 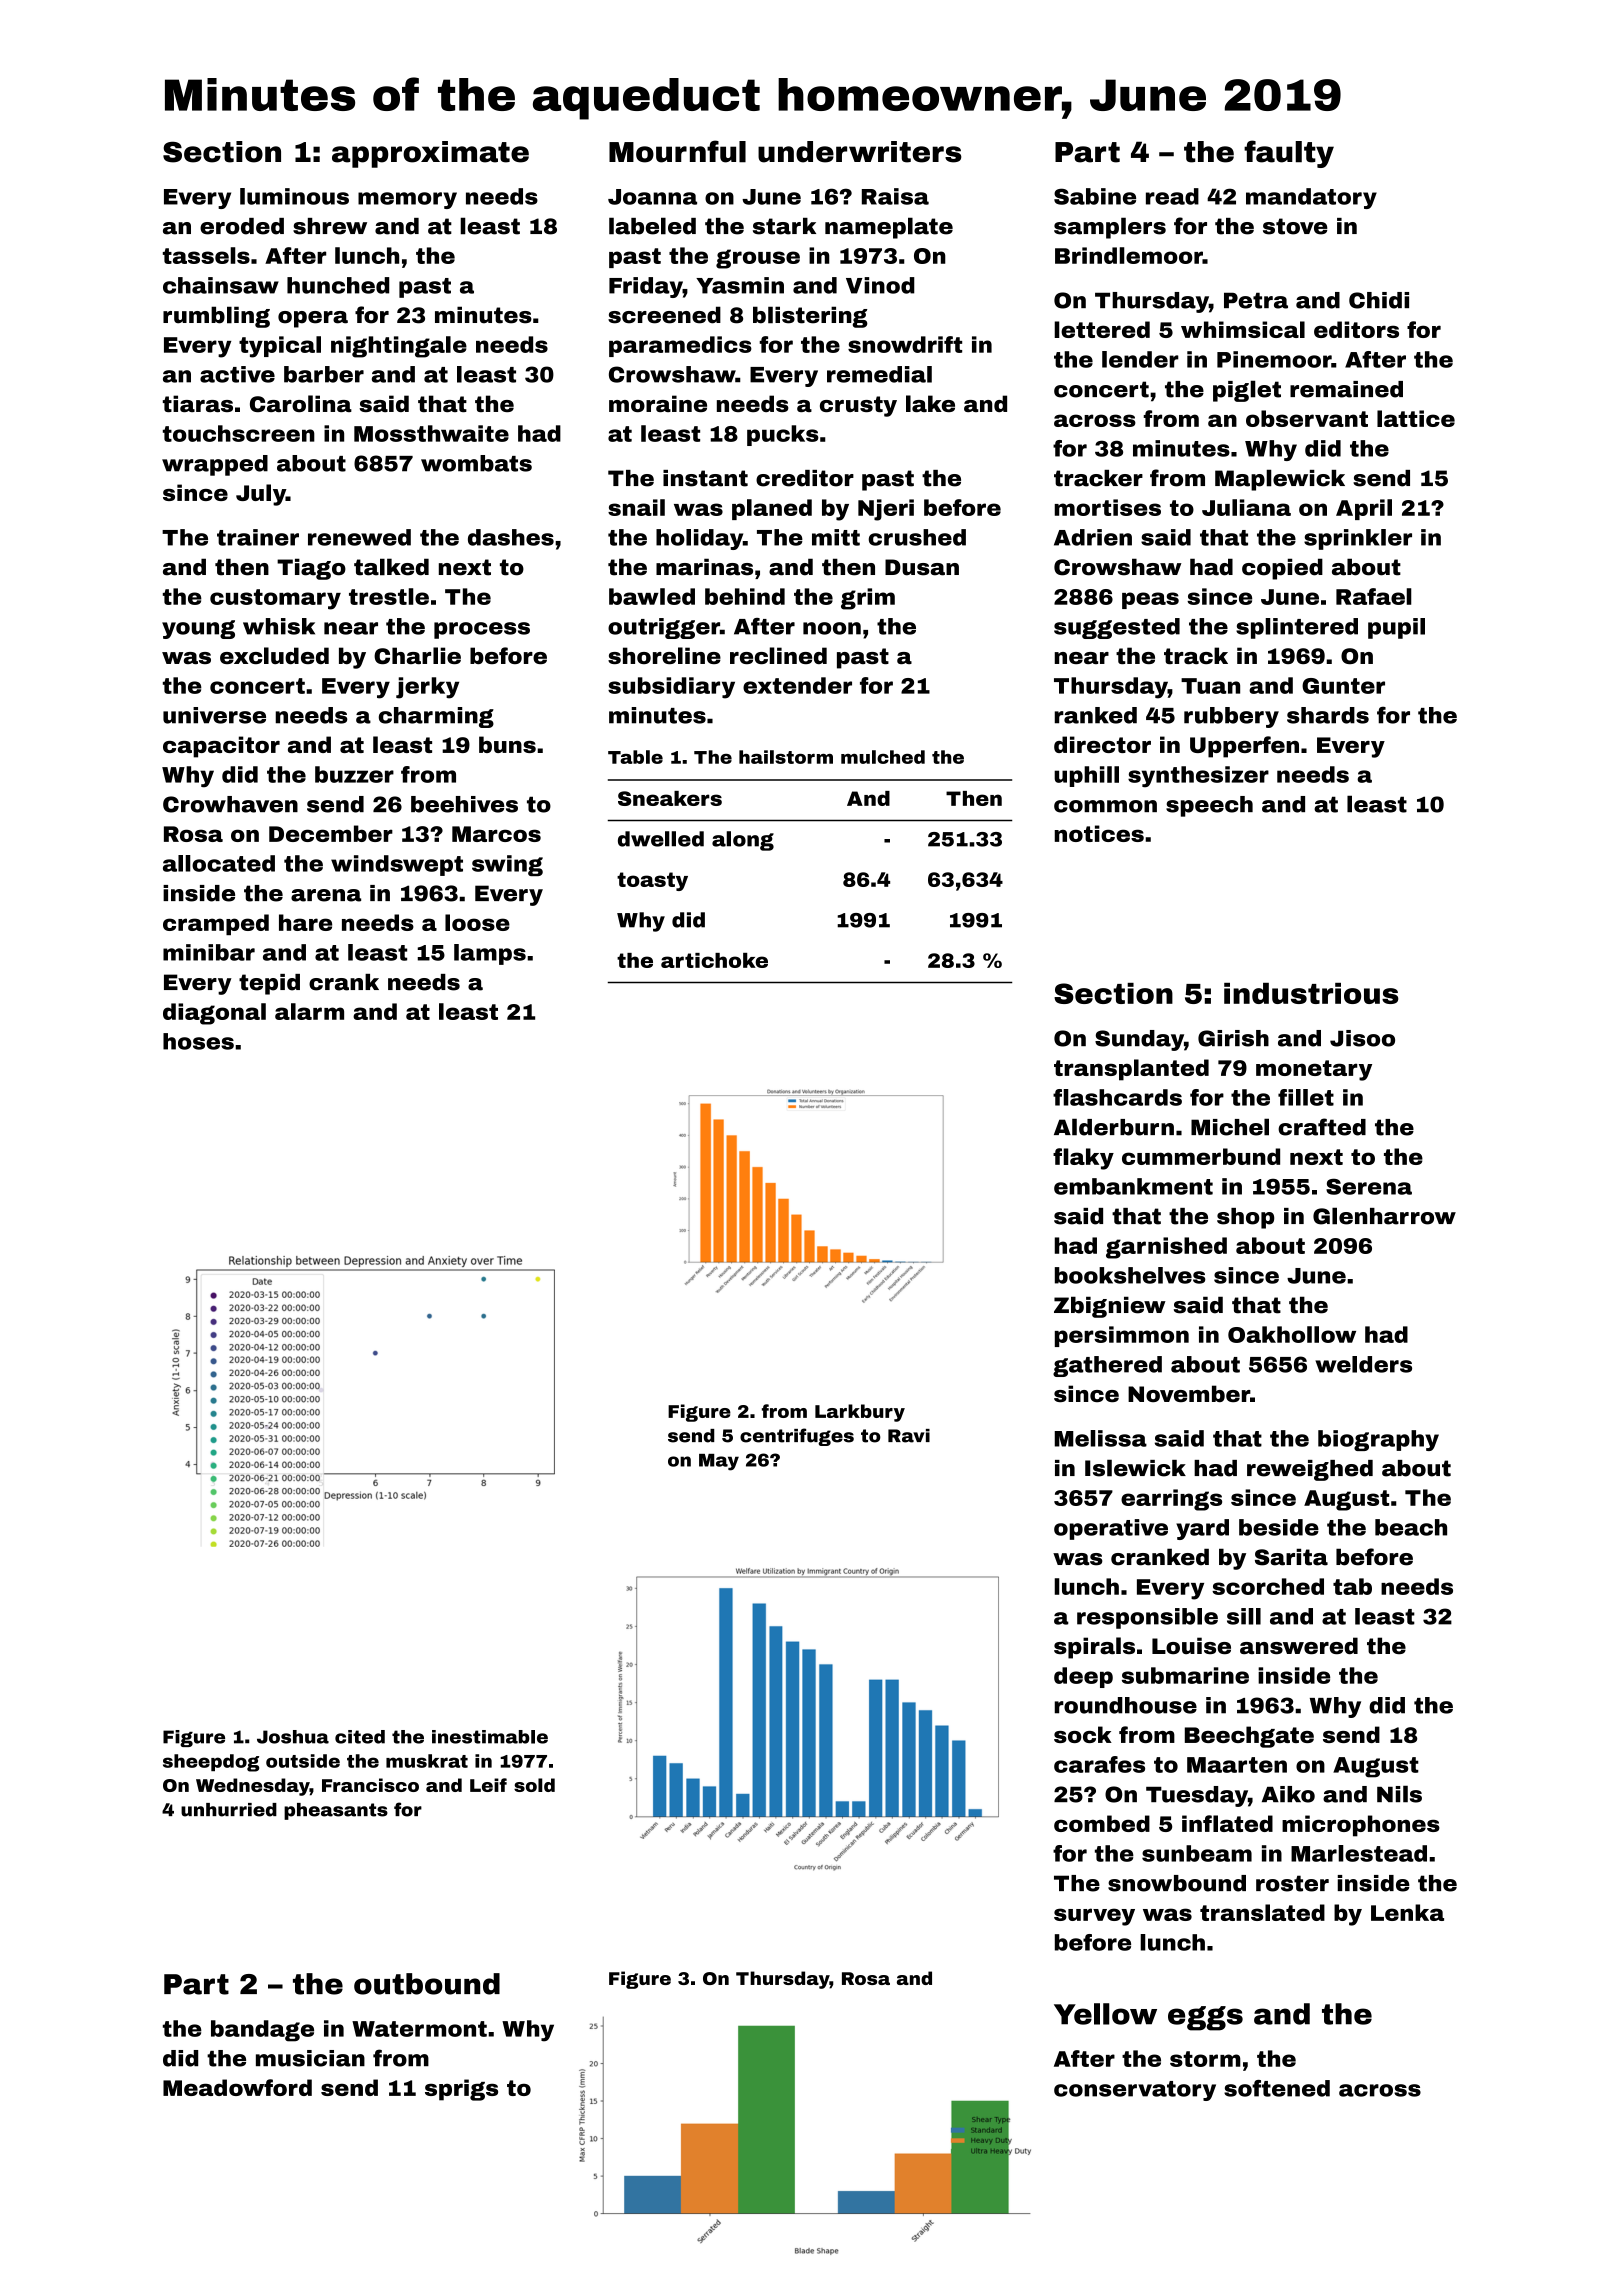 What do you see at coordinates (430, 154) in the screenshot?
I see `approximate` at bounding box center [430, 154].
